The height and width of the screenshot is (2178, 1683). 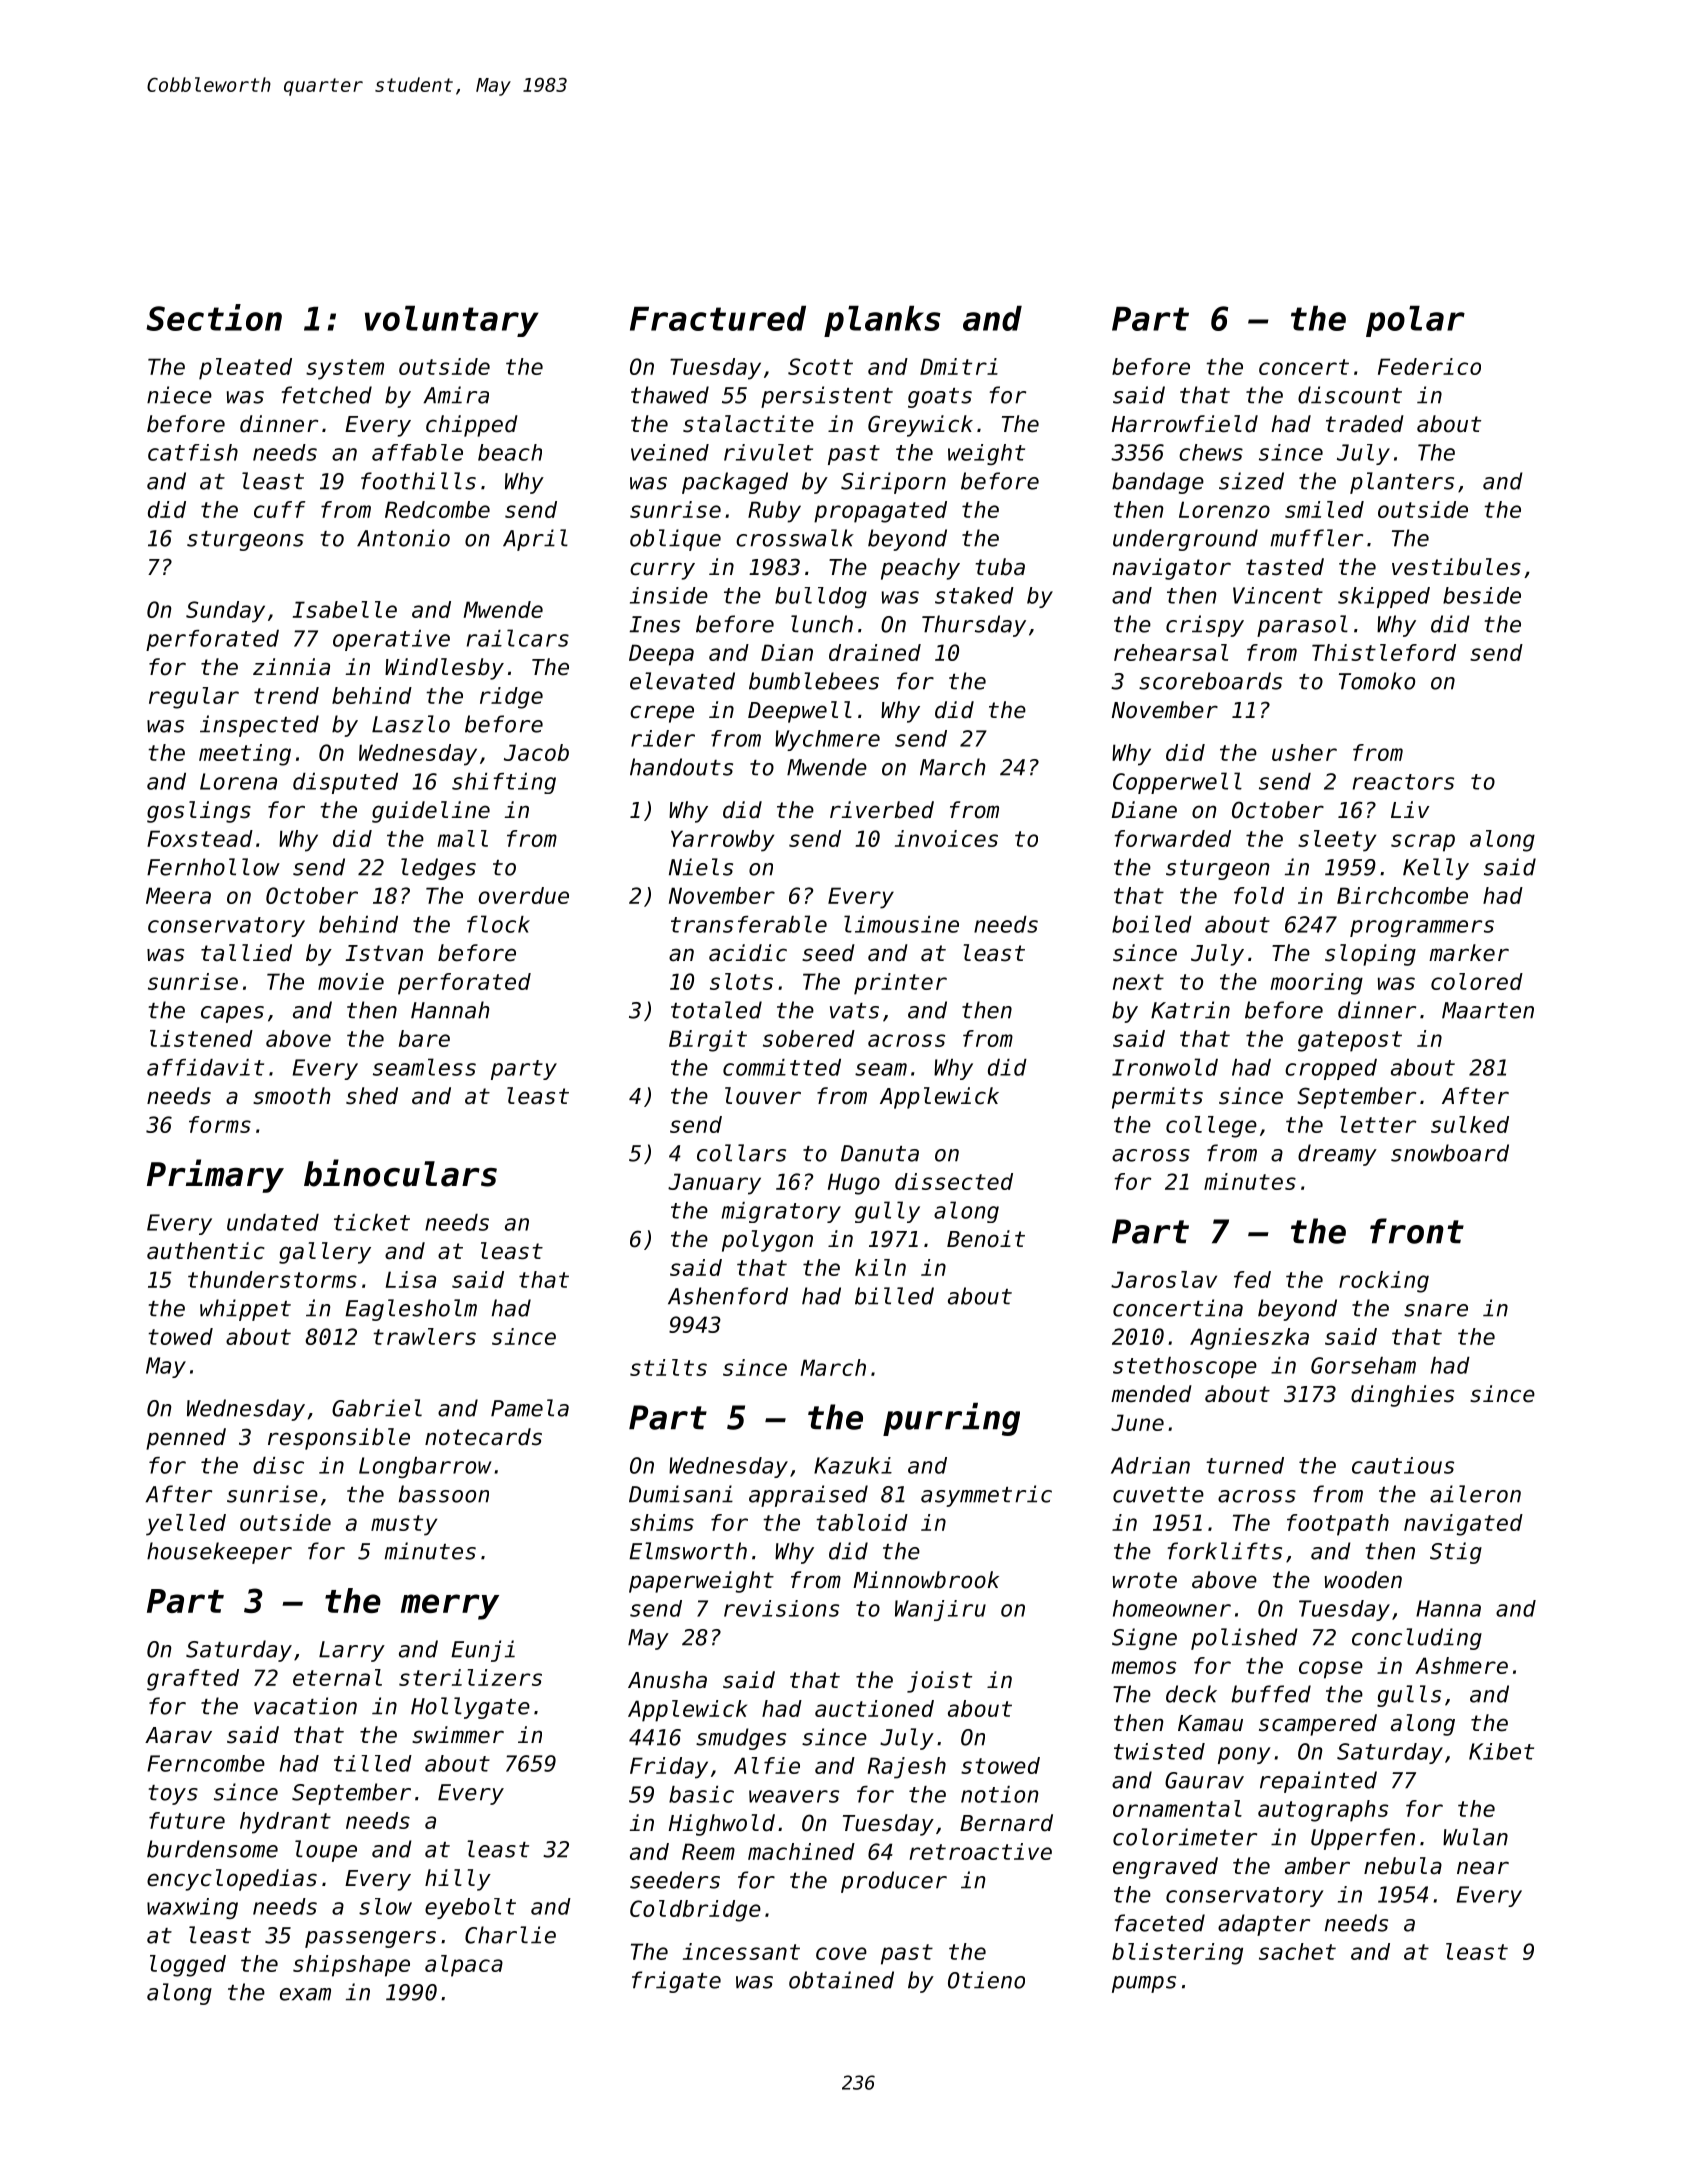 What do you see at coordinates (214, 317) in the screenshot?
I see `Section` at bounding box center [214, 317].
